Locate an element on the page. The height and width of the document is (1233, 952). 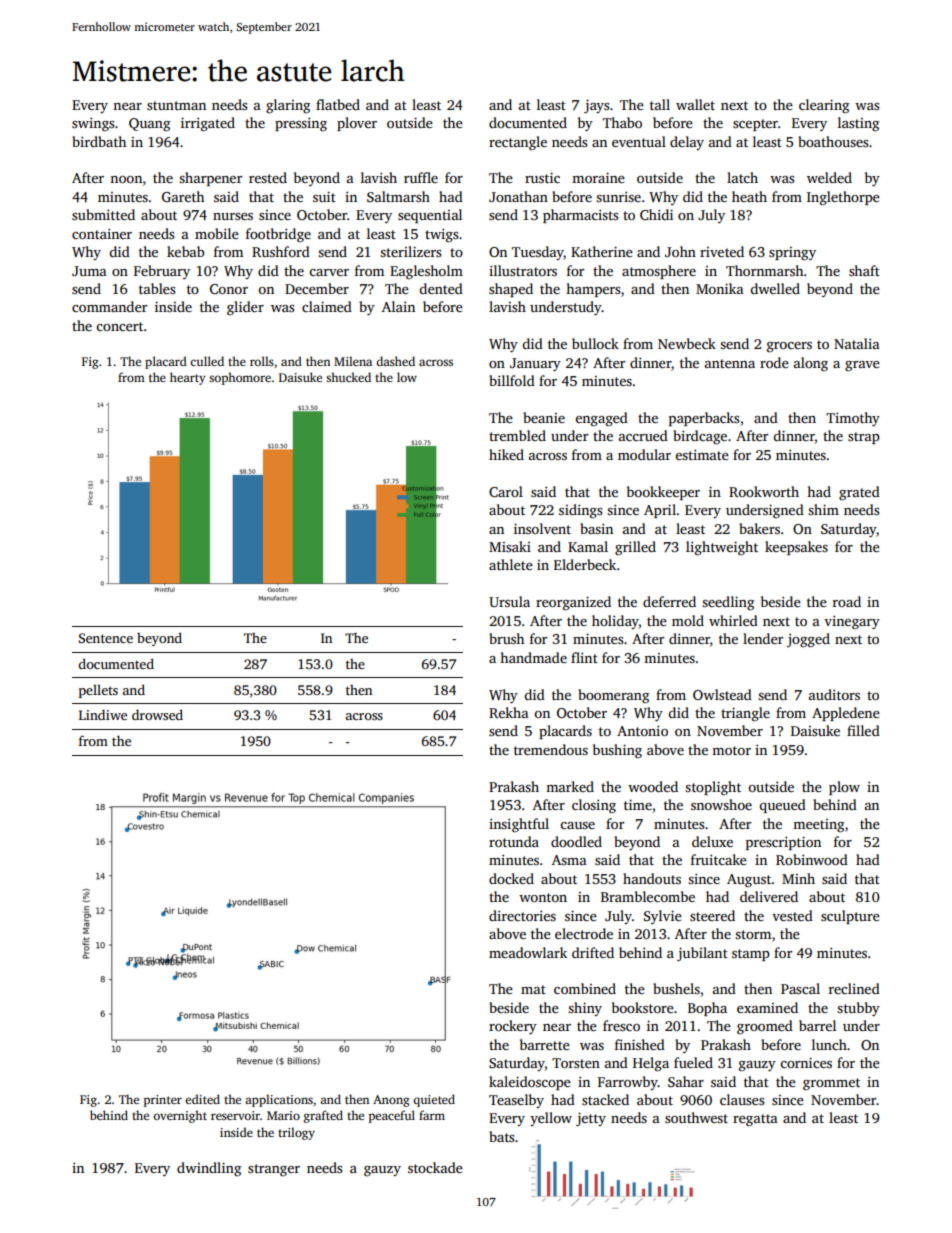
seedling is located at coordinates (728, 603).
